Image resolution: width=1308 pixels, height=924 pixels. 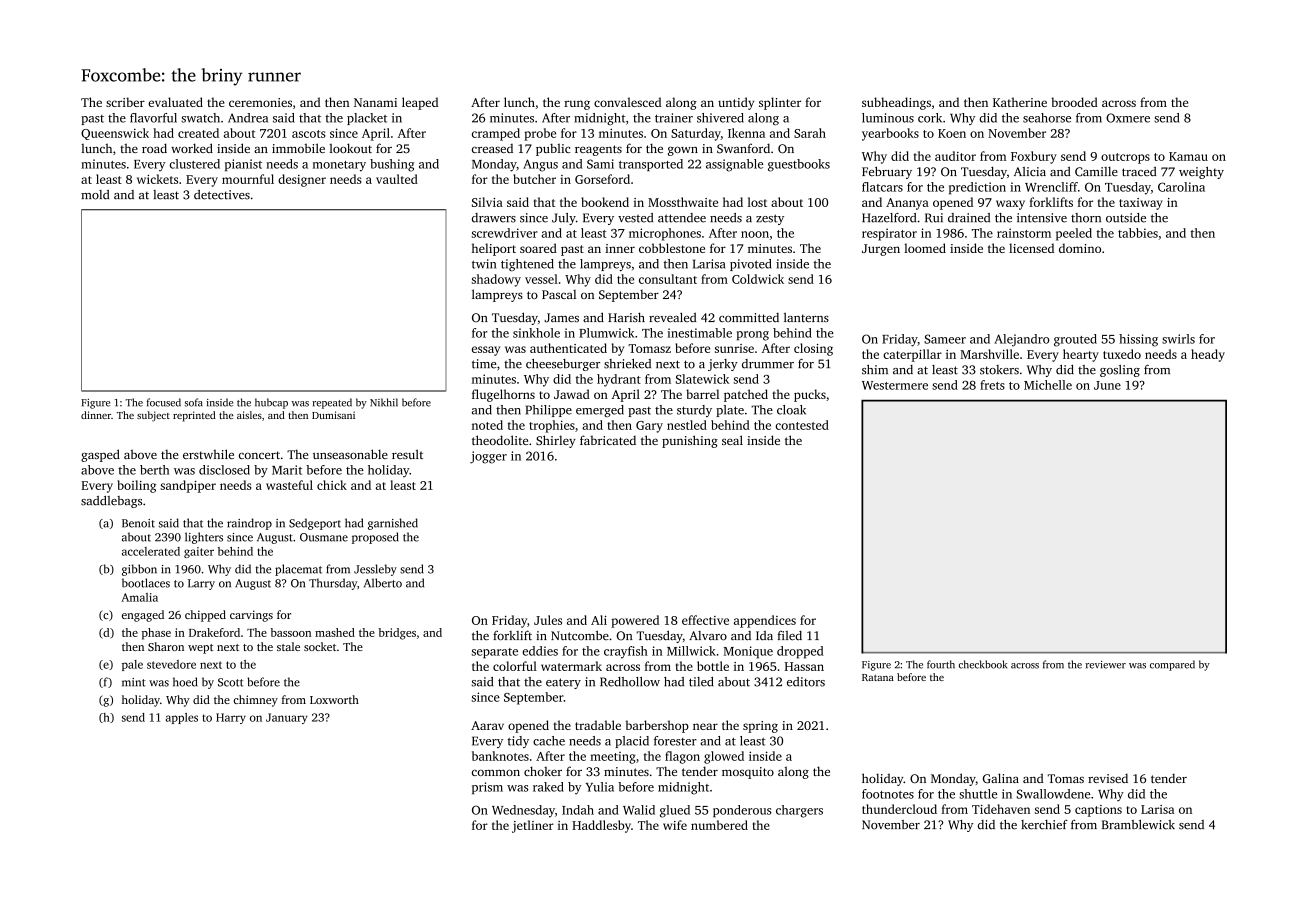 I want to click on reviewer, so click(x=1105, y=665).
